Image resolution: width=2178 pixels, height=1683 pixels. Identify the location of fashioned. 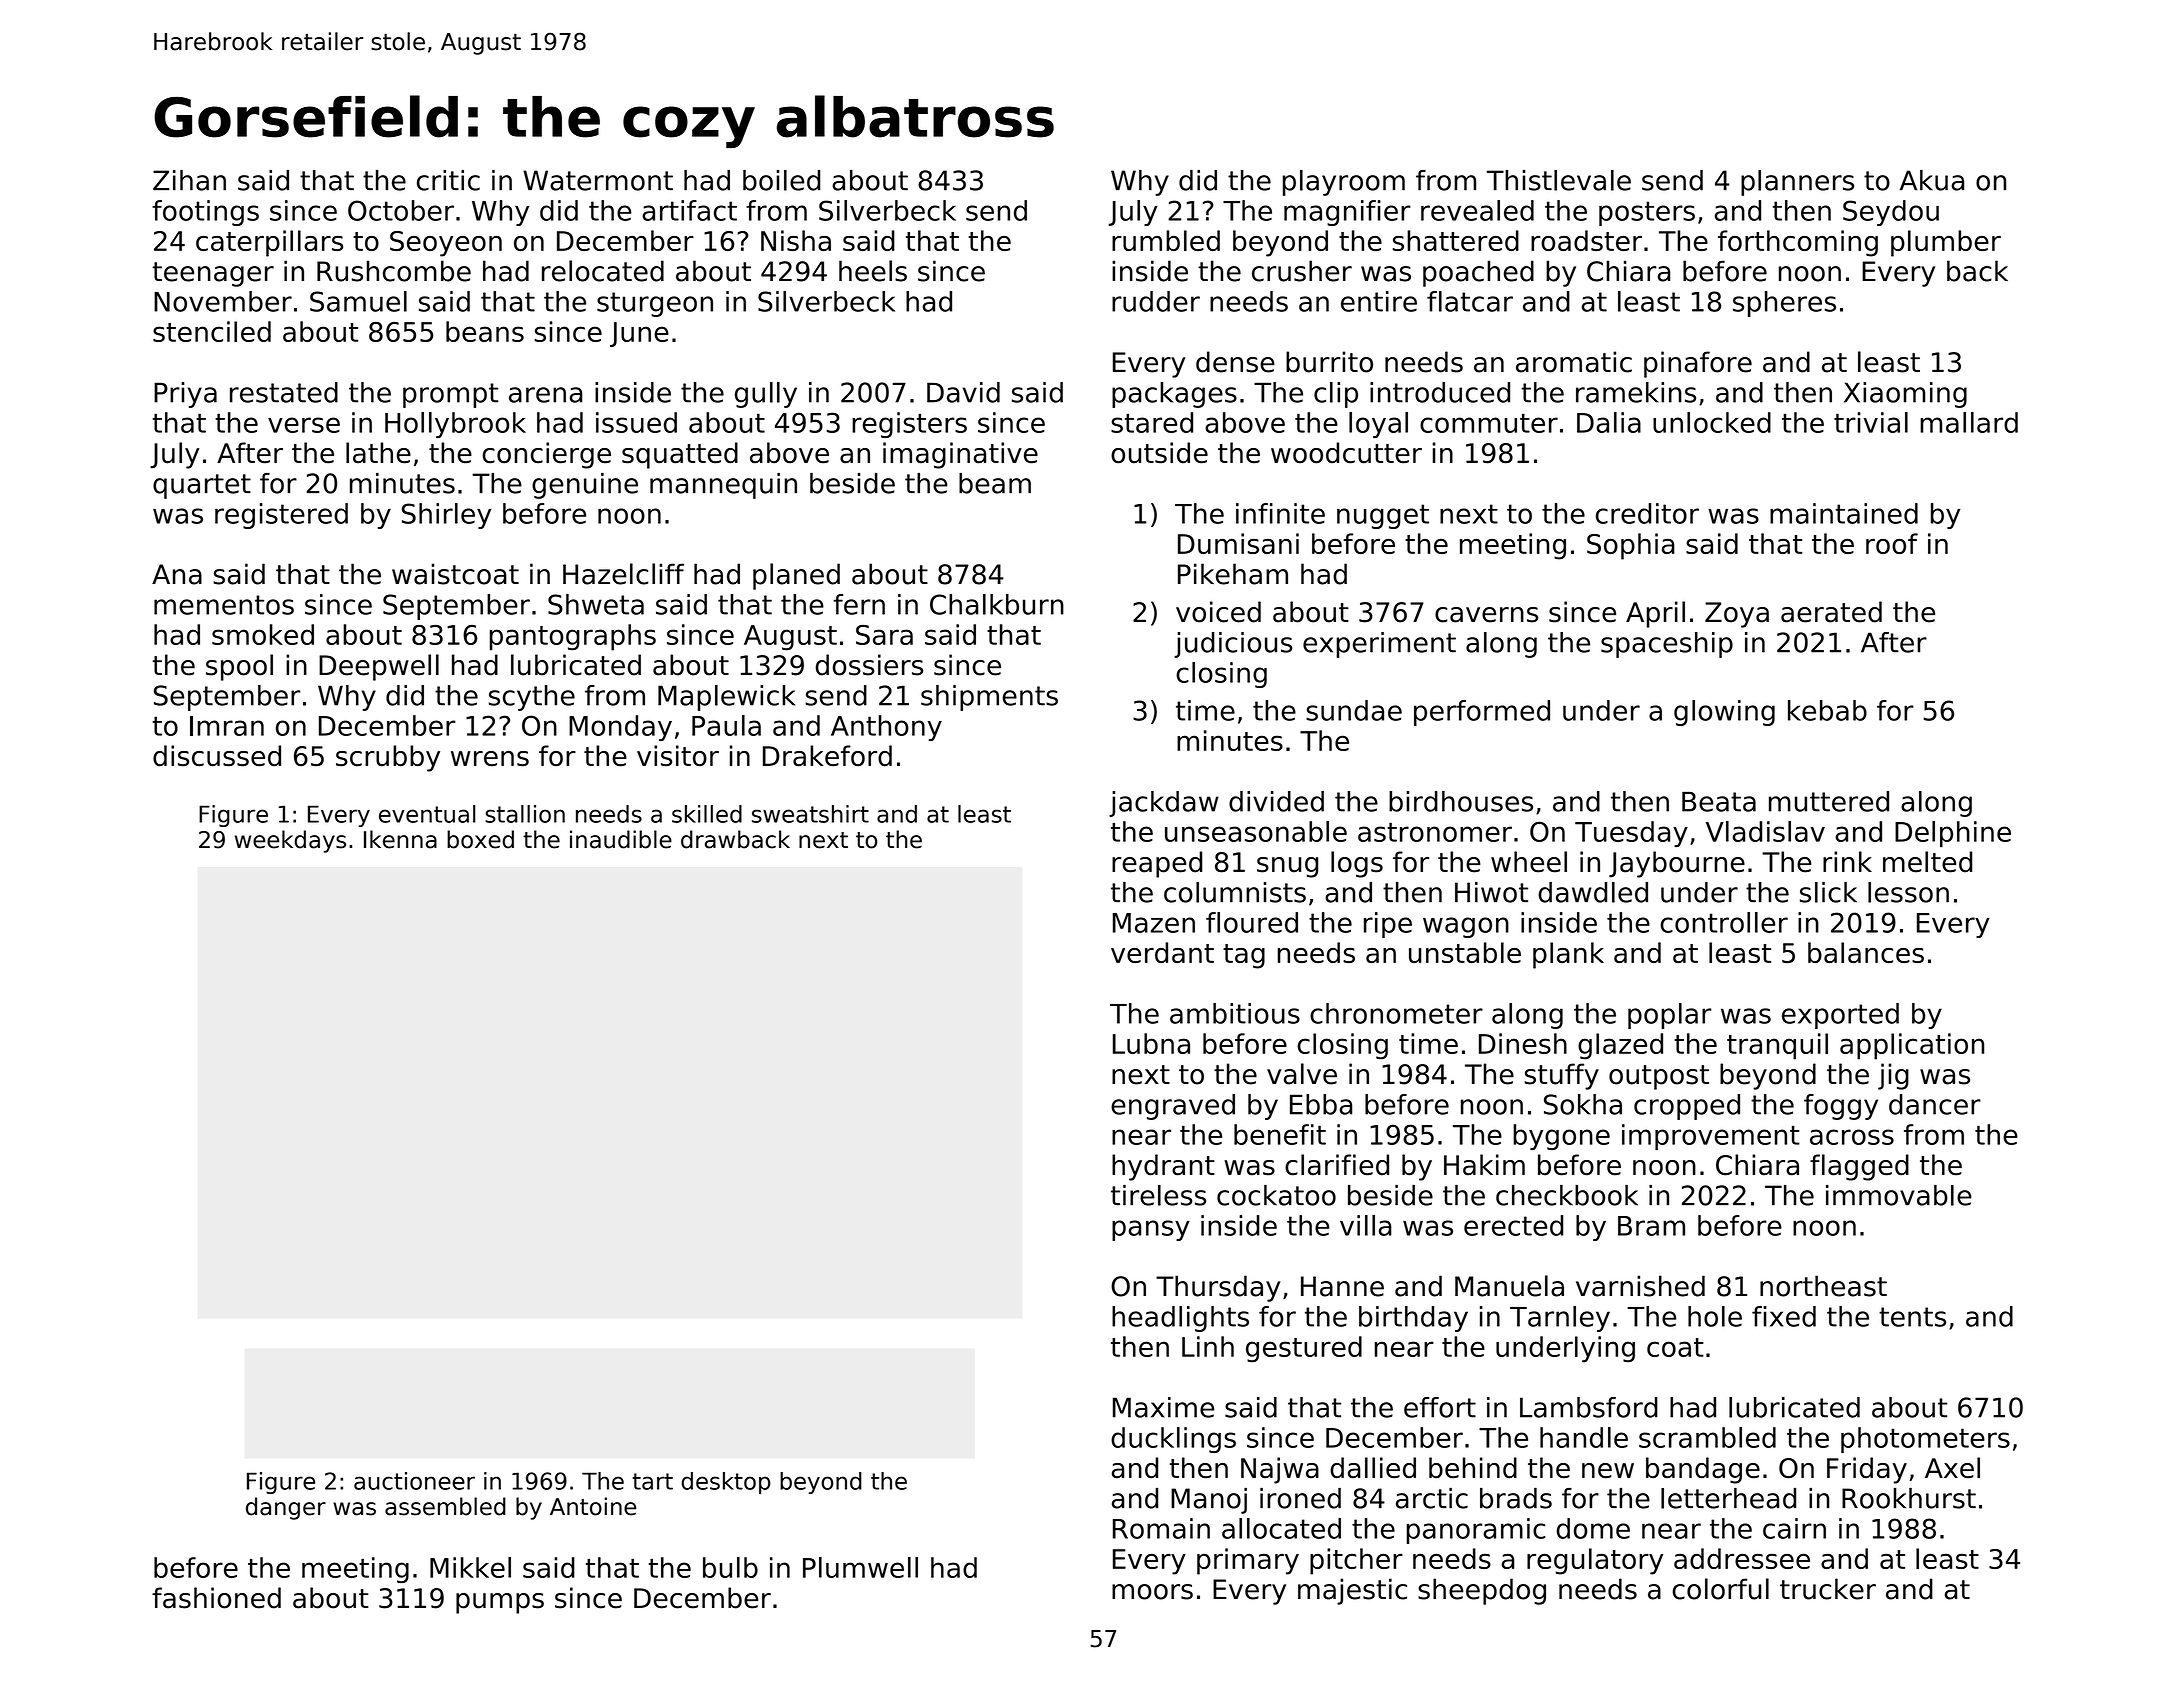
(216, 1598).
